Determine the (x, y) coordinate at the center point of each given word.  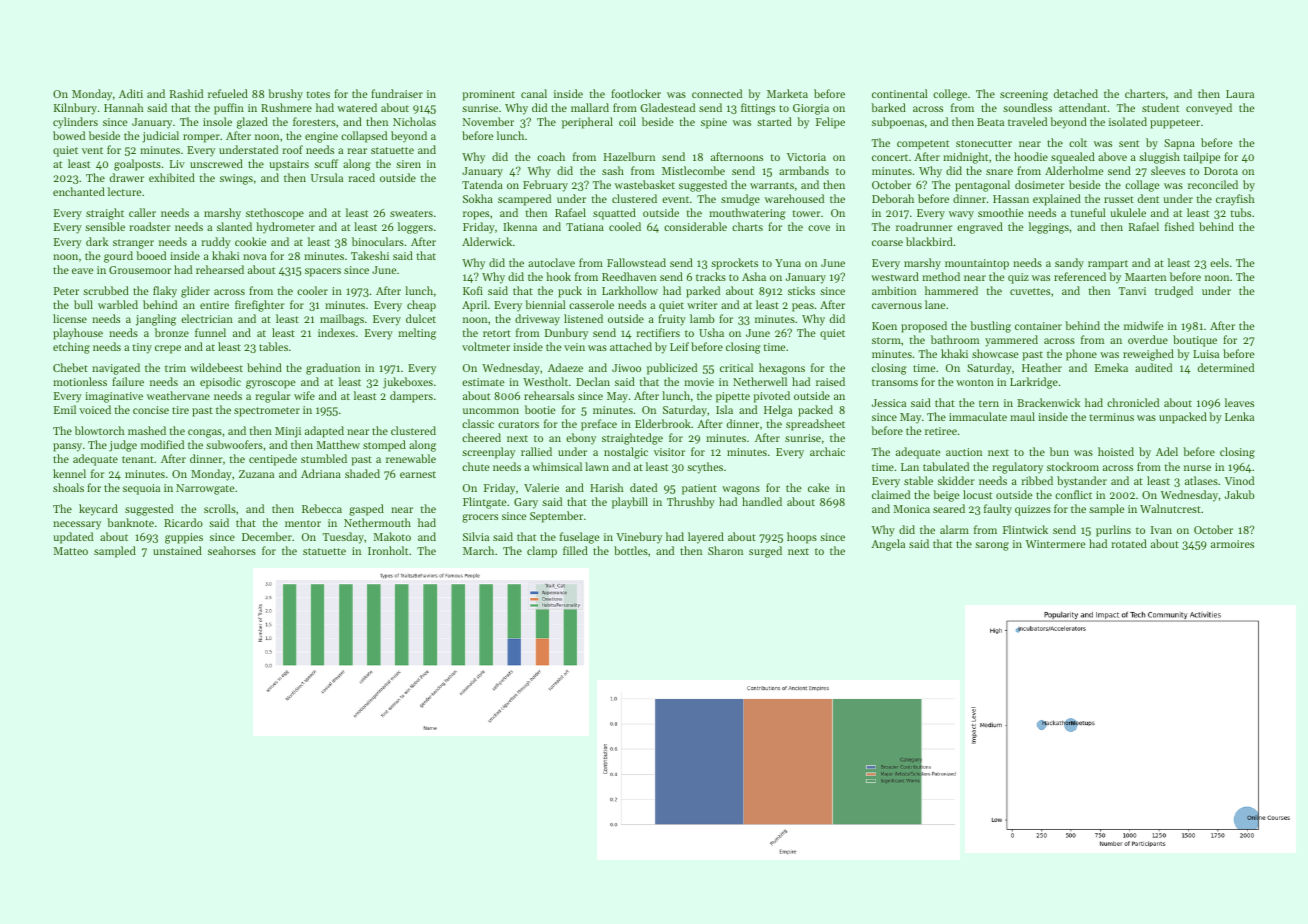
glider (195, 292)
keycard (98, 510)
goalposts (137, 165)
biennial (545, 304)
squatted (614, 214)
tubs (1240, 212)
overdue (1148, 339)
